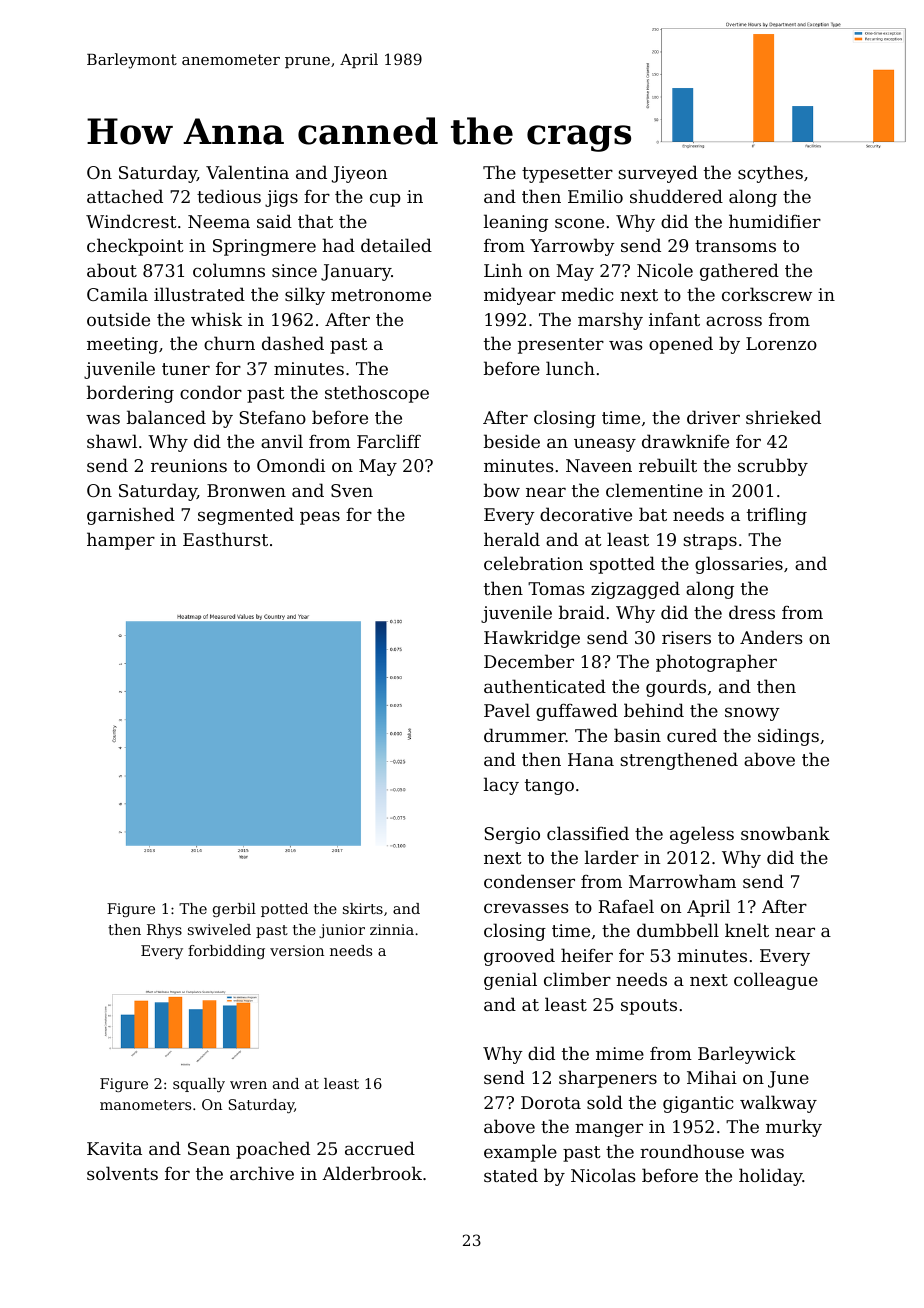  What do you see at coordinates (380, 1148) in the screenshot?
I see `accrued` at bounding box center [380, 1148].
